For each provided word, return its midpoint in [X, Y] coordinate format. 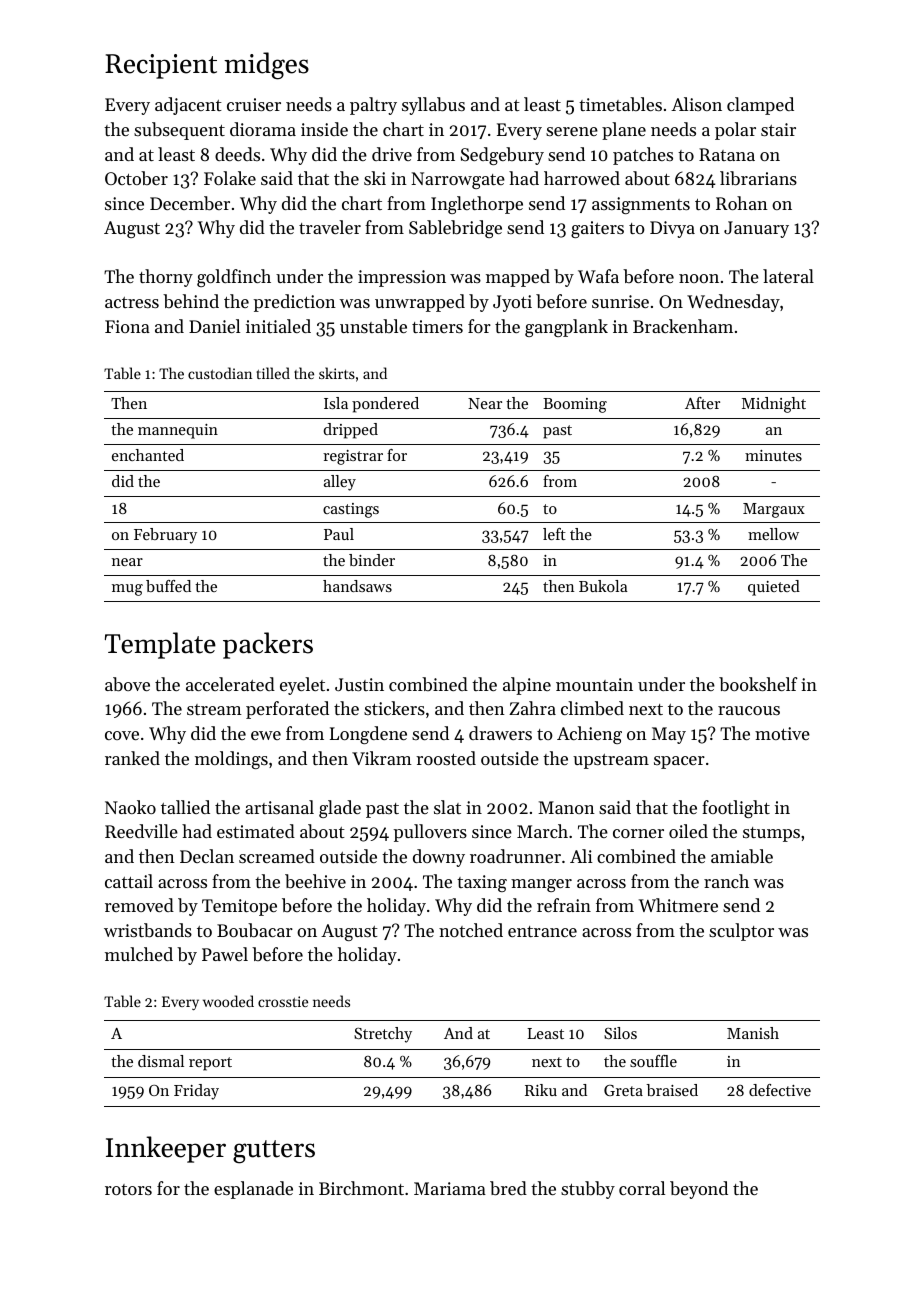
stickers [394, 708]
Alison [696, 104]
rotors [128, 1189]
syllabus [433, 106]
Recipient [161, 66]
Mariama [450, 1188]
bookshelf [758, 684]
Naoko [130, 807]
